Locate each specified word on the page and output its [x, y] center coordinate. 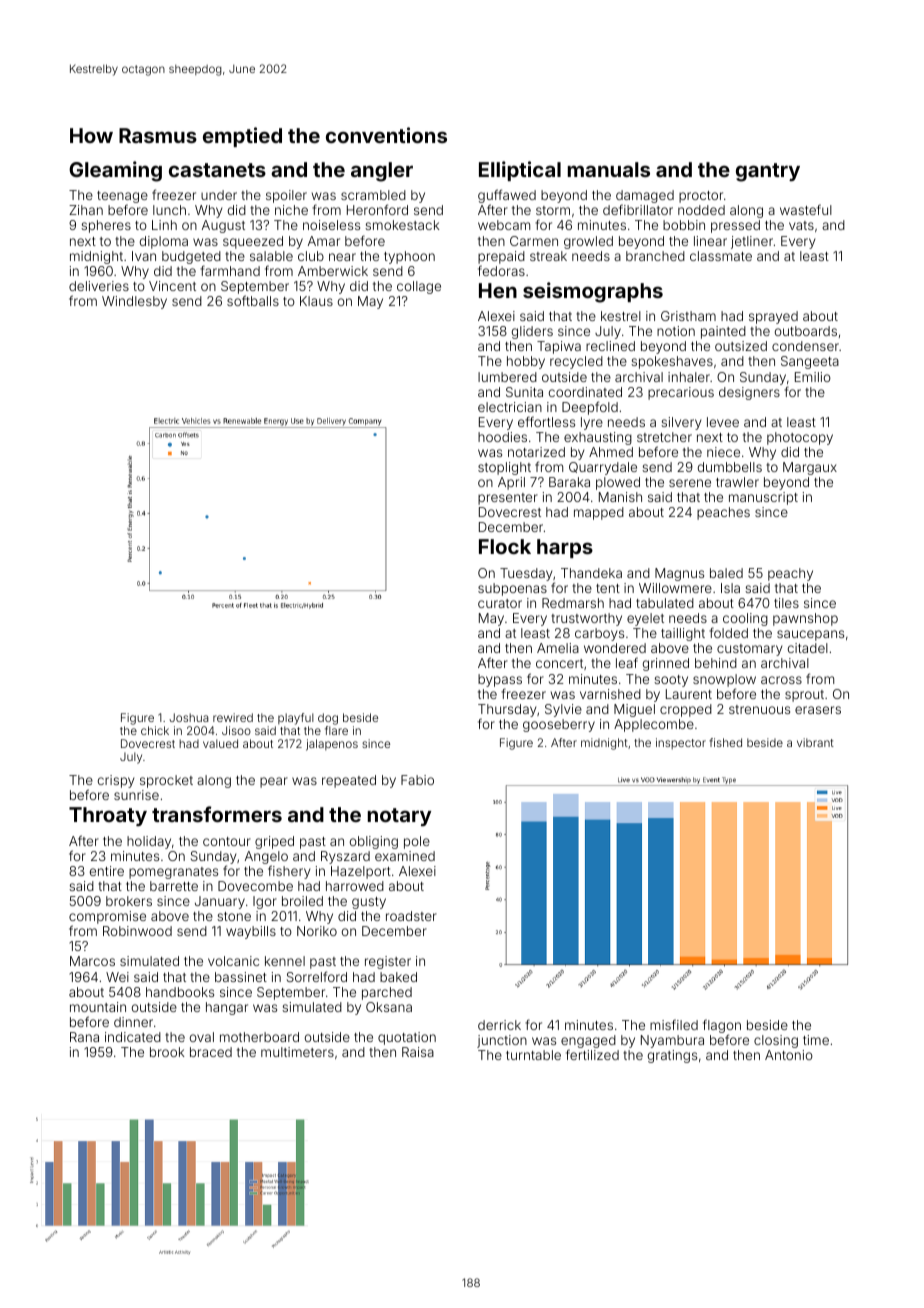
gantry [768, 172]
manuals [609, 169]
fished [725, 742]
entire [107, 871]
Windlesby [134, 302]
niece [723, 452]
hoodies [502, 437]
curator [500, 603]
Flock [505, 546]
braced [211, 1052]
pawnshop [805, 619]
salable [271, 256]
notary [399, 817]
